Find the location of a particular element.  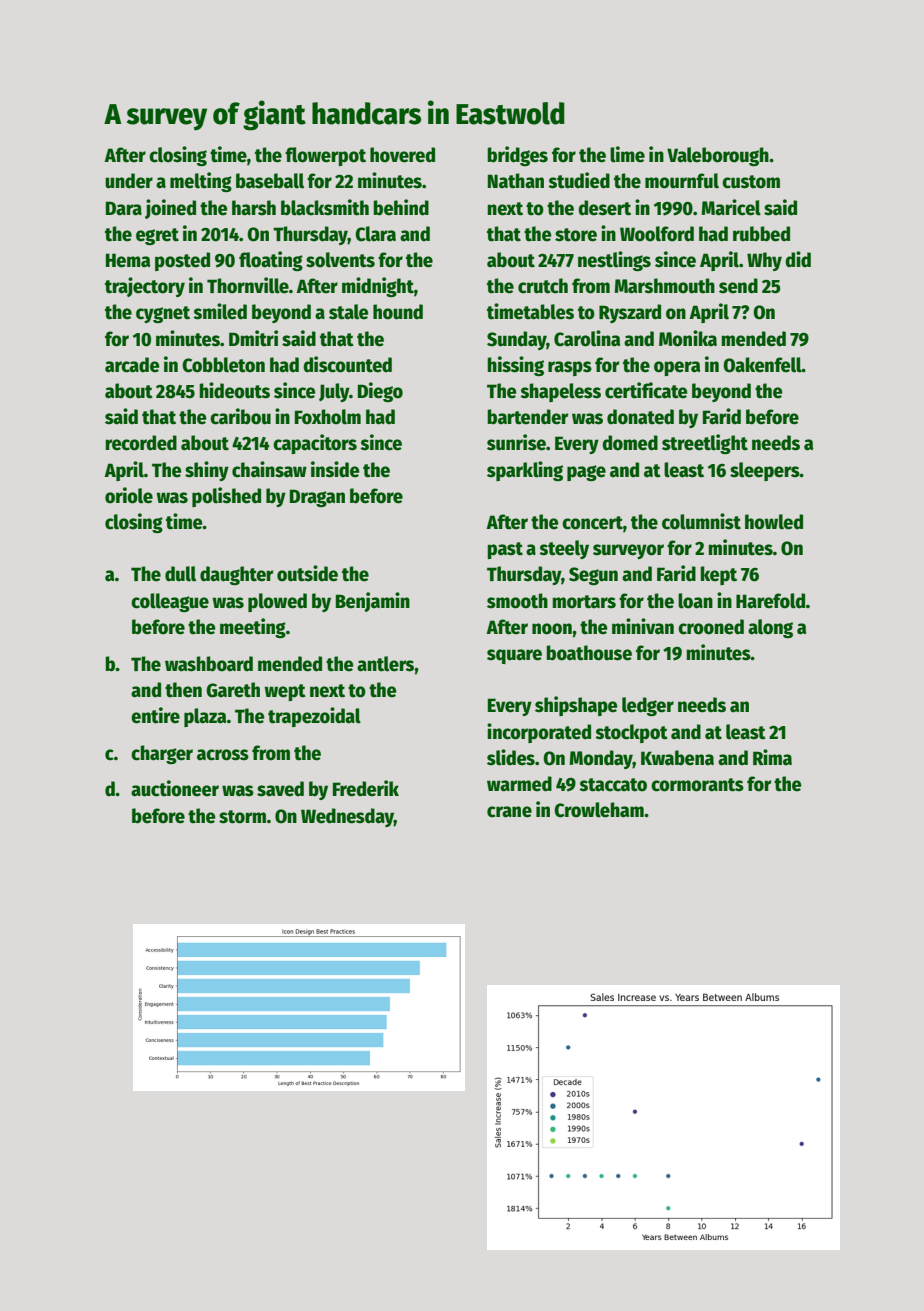

charger is located at coordinates (162, 754).
